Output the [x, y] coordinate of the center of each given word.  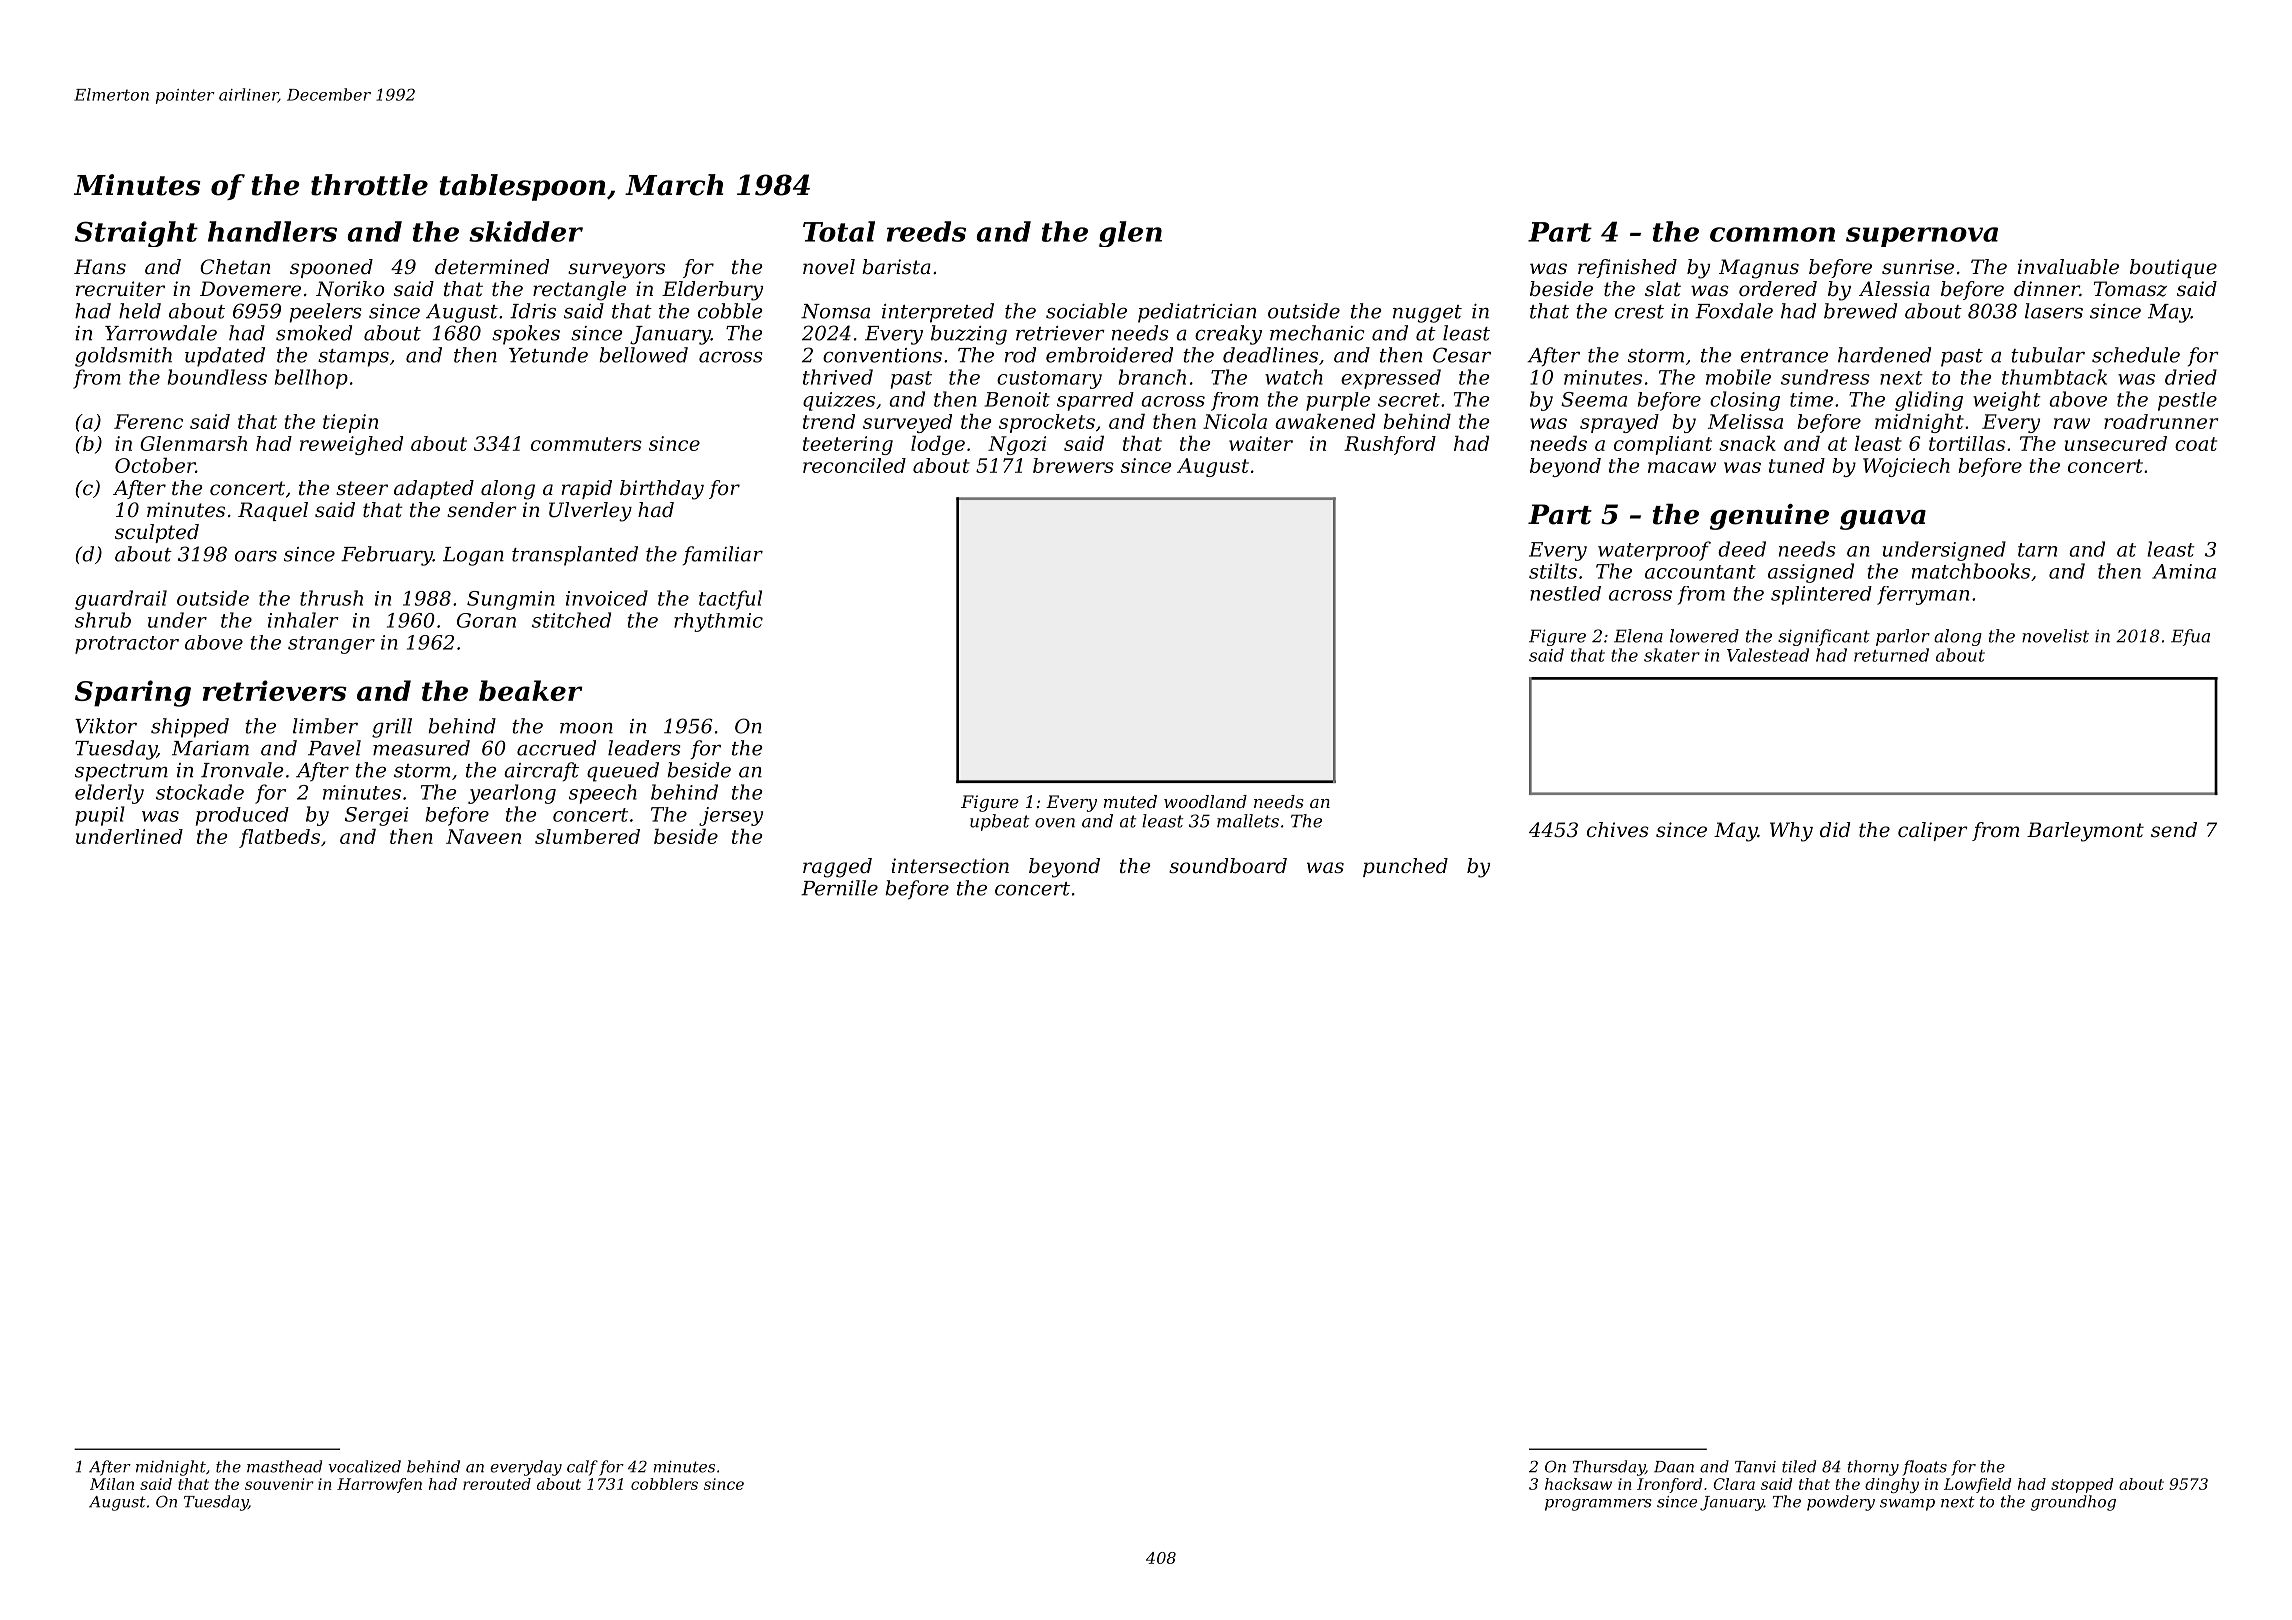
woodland [1205, 801]
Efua [2190, 637]
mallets [1248, 821]
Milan [112, 1484]
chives [1618, 829]
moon [586, 728]
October [155, 465]
